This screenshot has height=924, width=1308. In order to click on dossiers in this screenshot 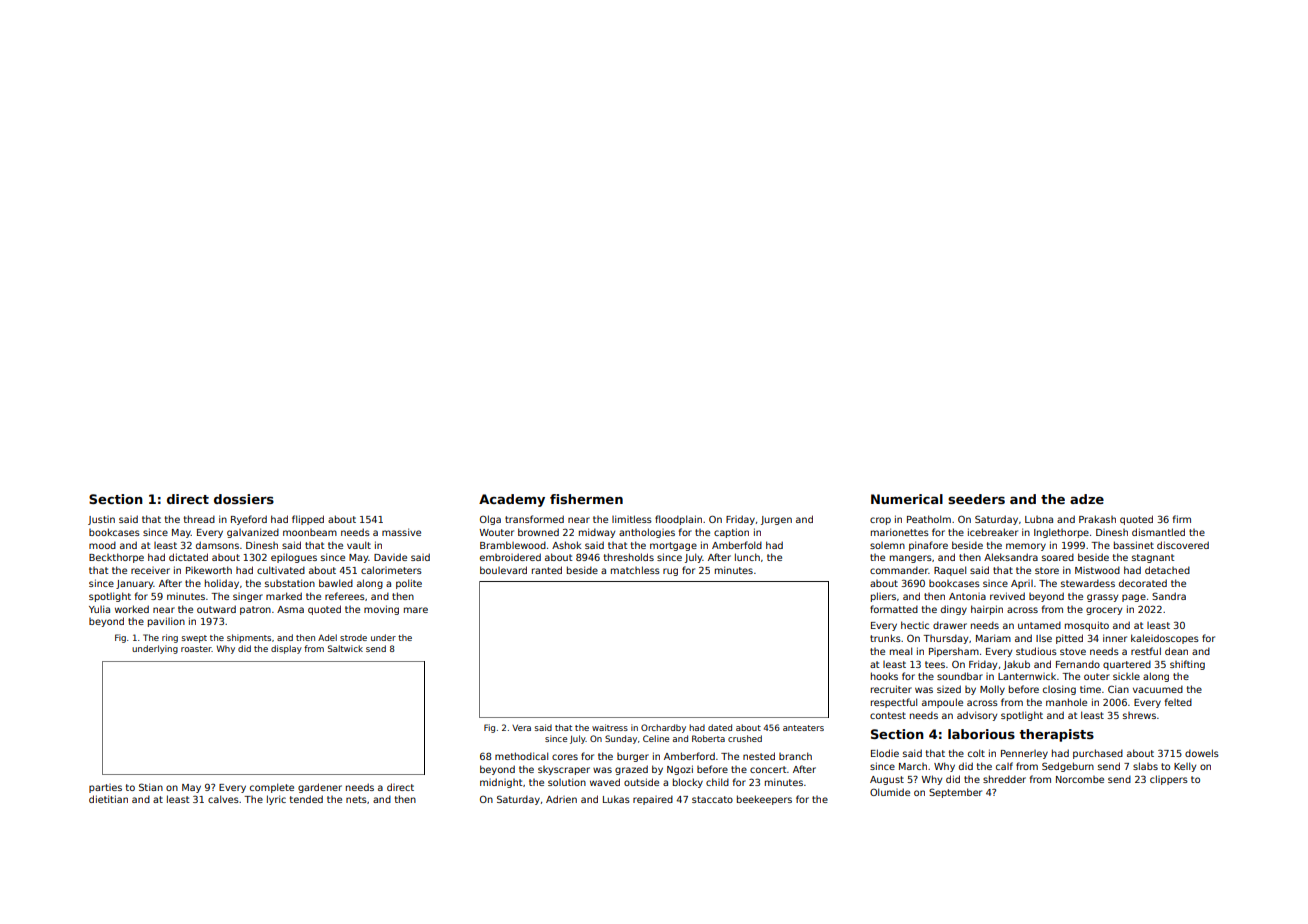, I will do `click(244, 499)`.
